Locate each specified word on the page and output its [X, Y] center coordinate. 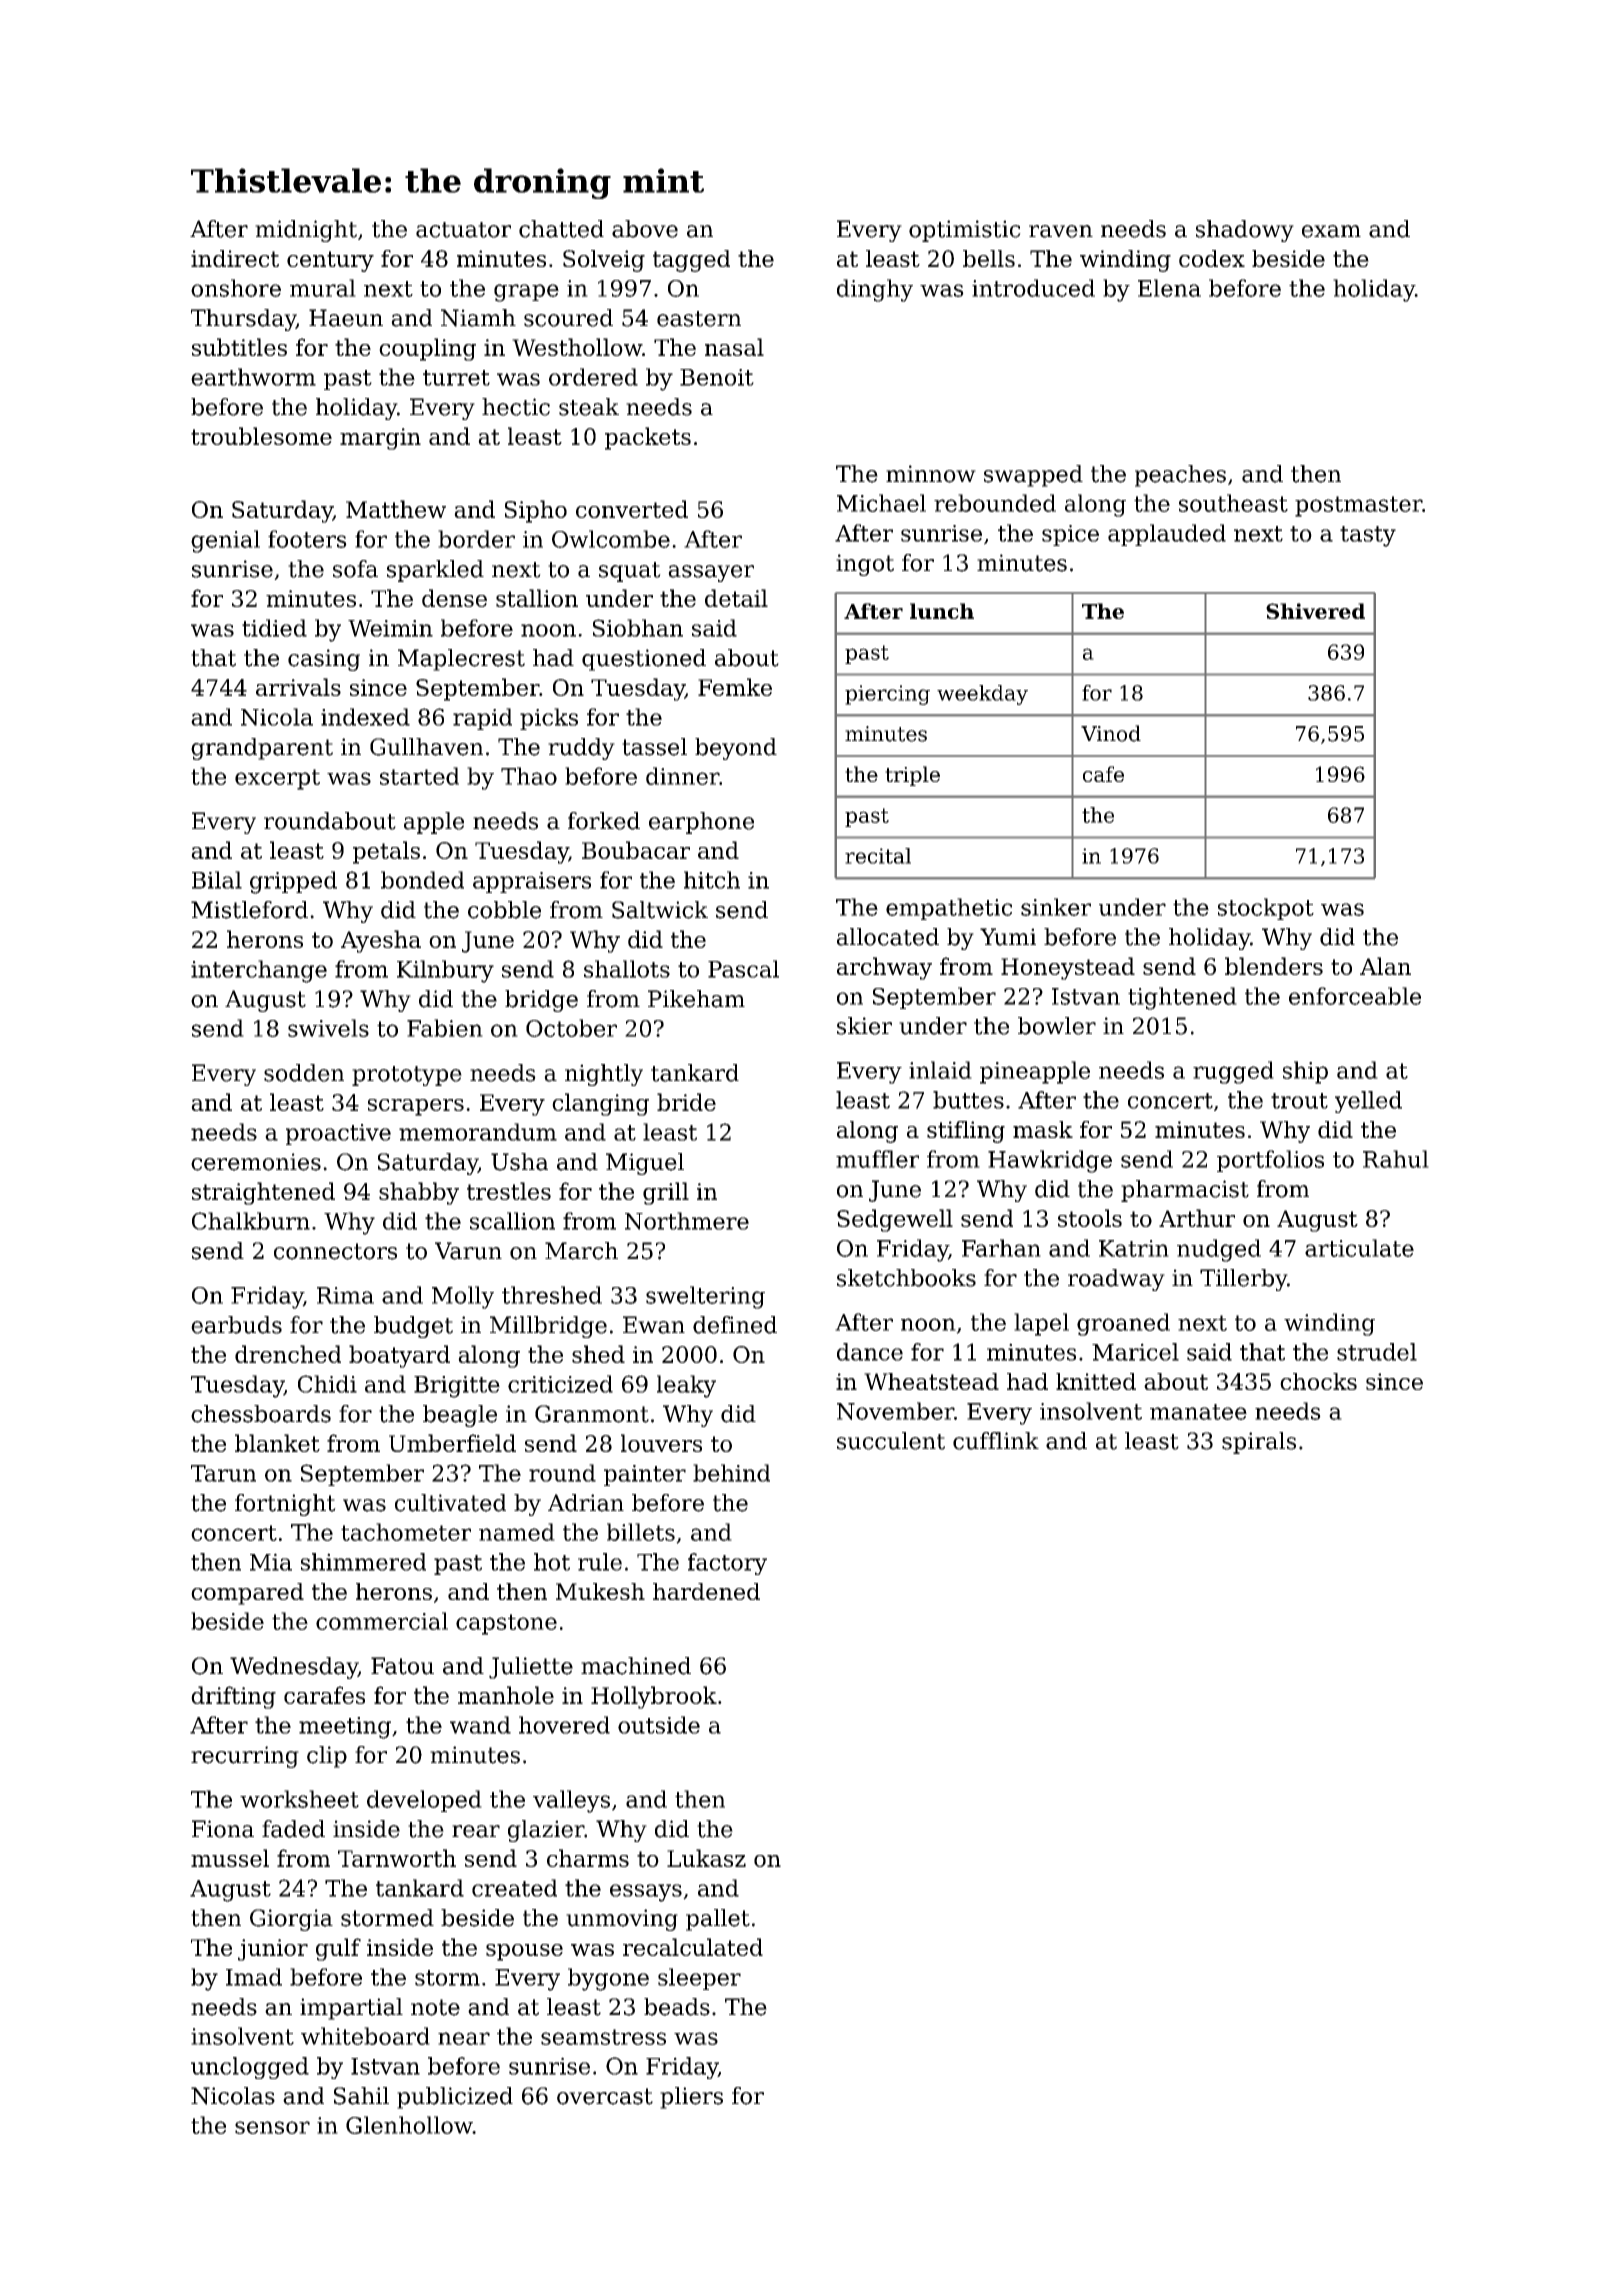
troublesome [261, 436]
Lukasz [706, 1858]
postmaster [1358, 506]
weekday [982, 695]
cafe [1103, 774]
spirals [1259, 1443]
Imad [254, 1977]
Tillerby [1243, 1280]
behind [731, 1473]
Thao [529, 776]
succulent [891, 1441]
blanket [277, 1443]
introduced [1033, 288]
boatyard [399, 1356]
